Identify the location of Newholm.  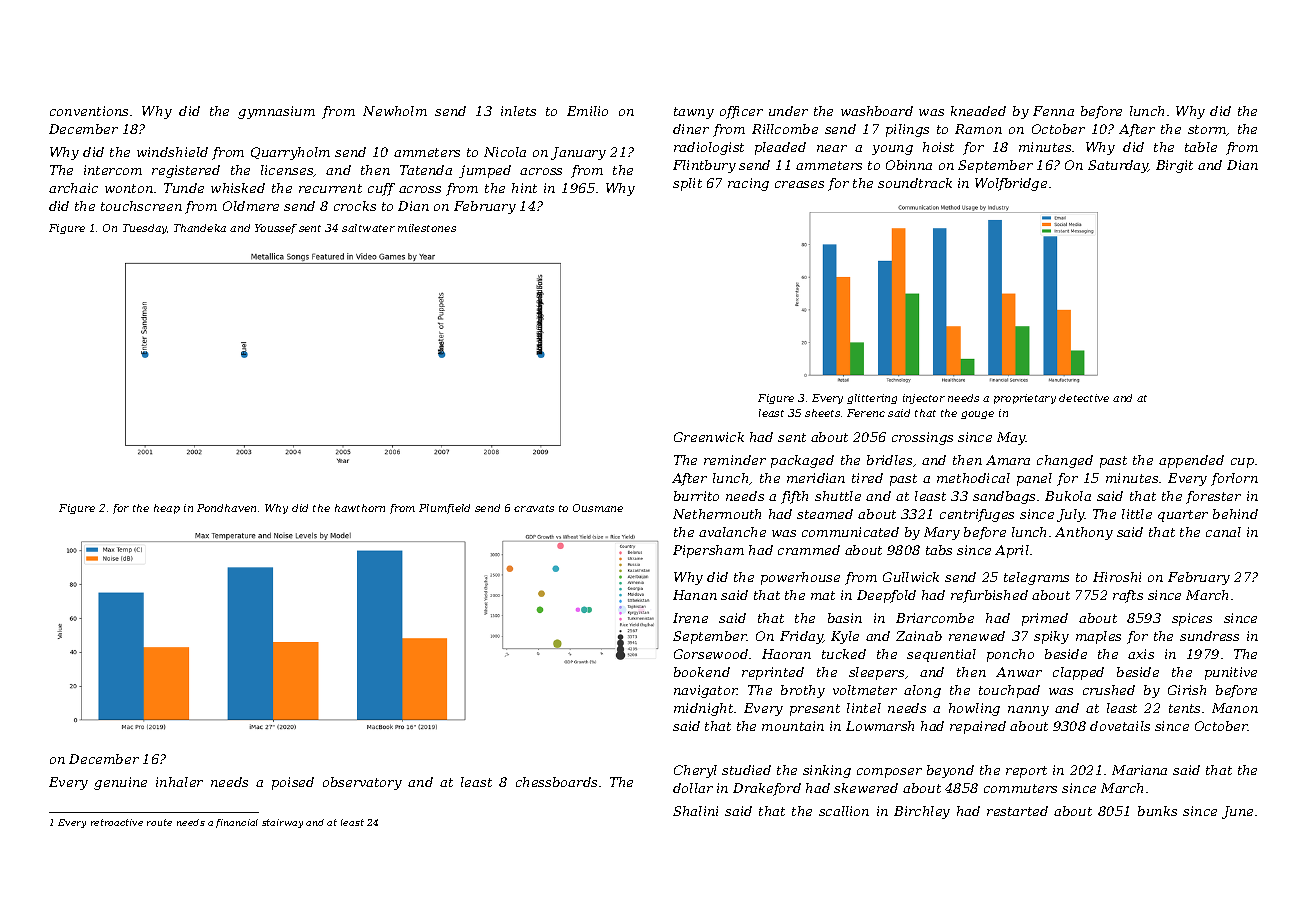
(395, 111).
